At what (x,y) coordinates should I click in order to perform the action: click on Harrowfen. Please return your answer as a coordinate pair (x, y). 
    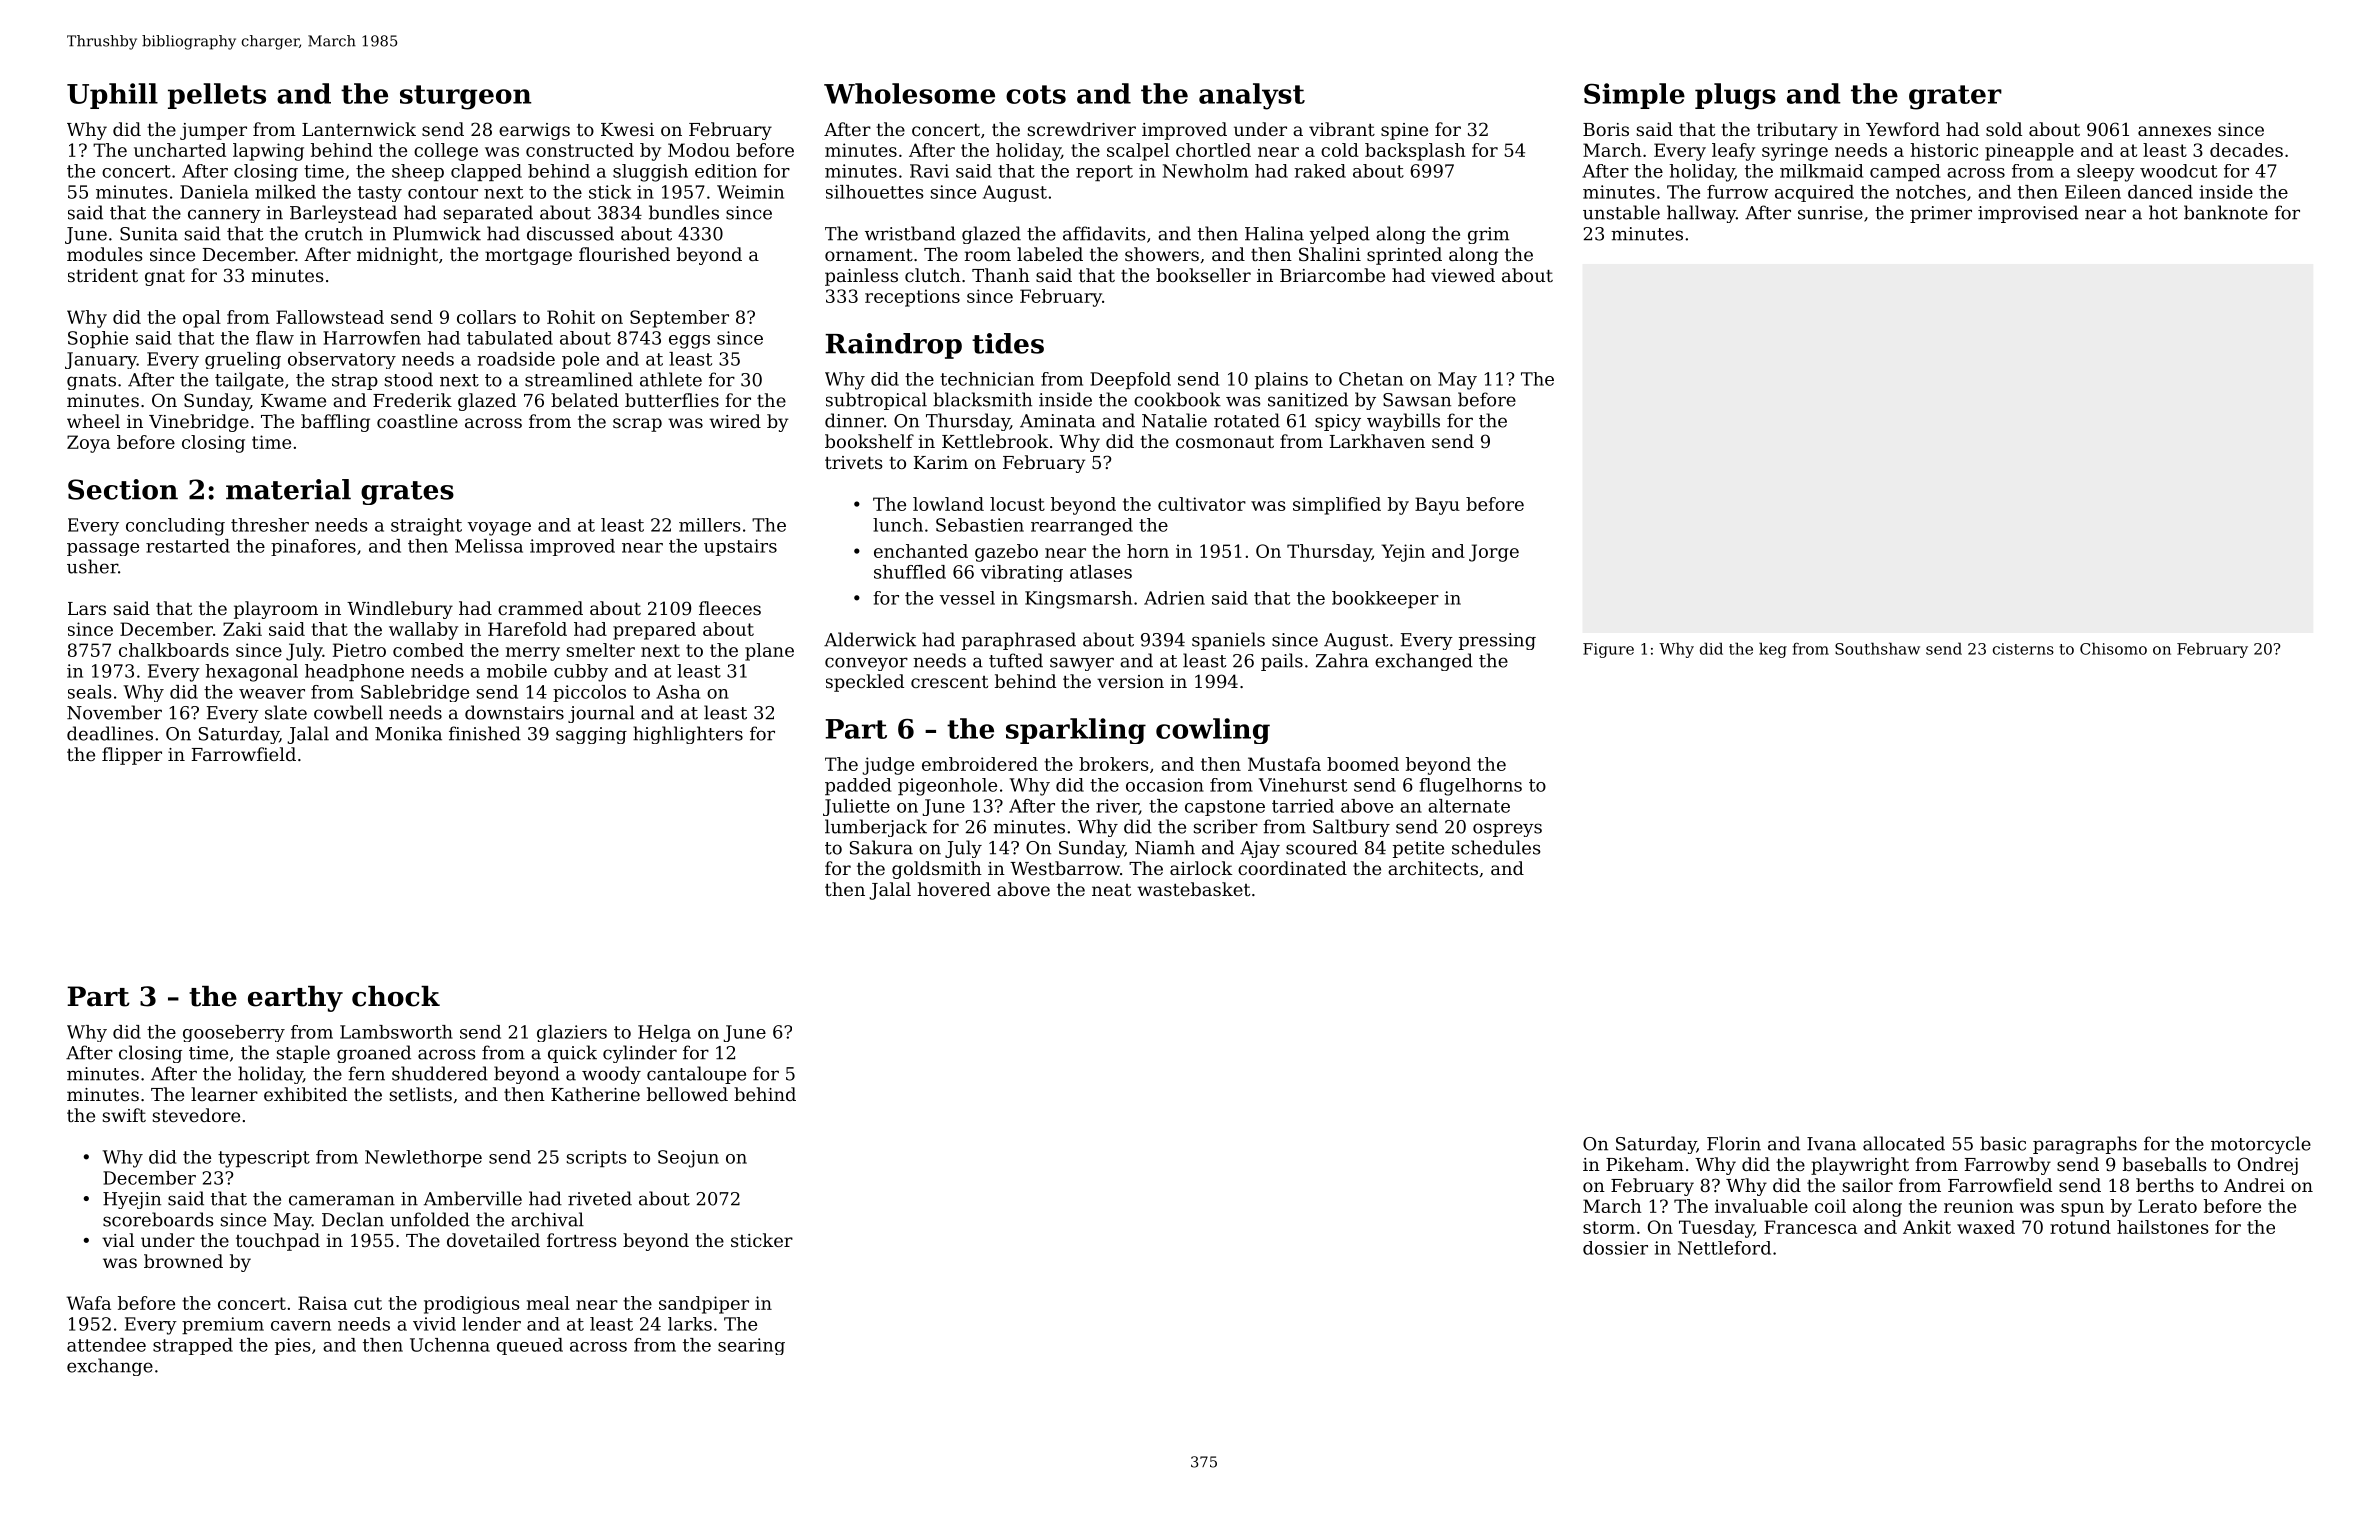
    Looking at the image, I should click on (372, 338).
